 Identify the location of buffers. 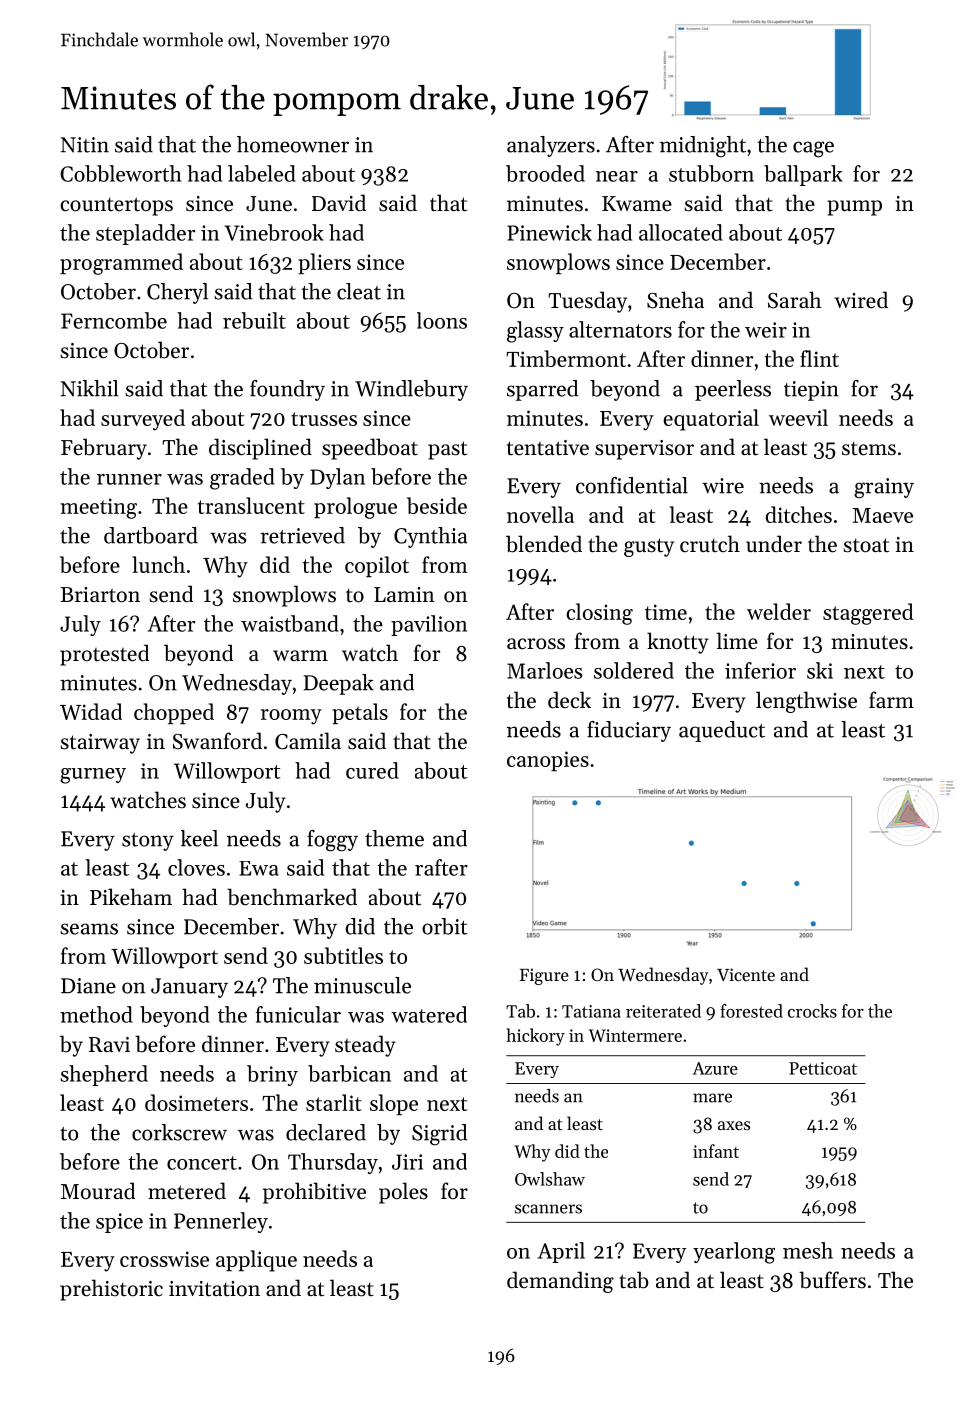
(832, 1280).
